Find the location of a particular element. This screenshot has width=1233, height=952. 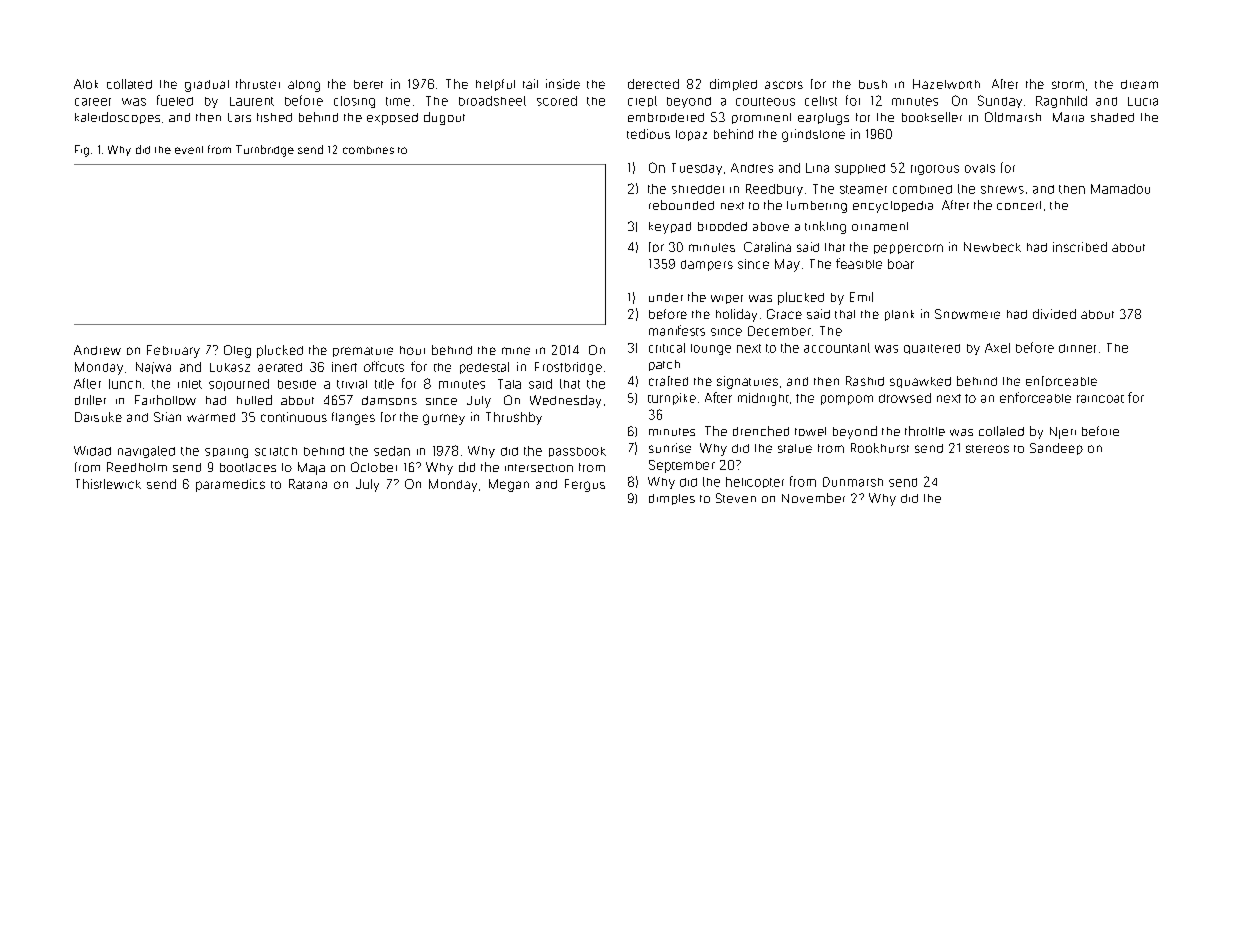

Mamadou is located at coordinates (1120, 189).
